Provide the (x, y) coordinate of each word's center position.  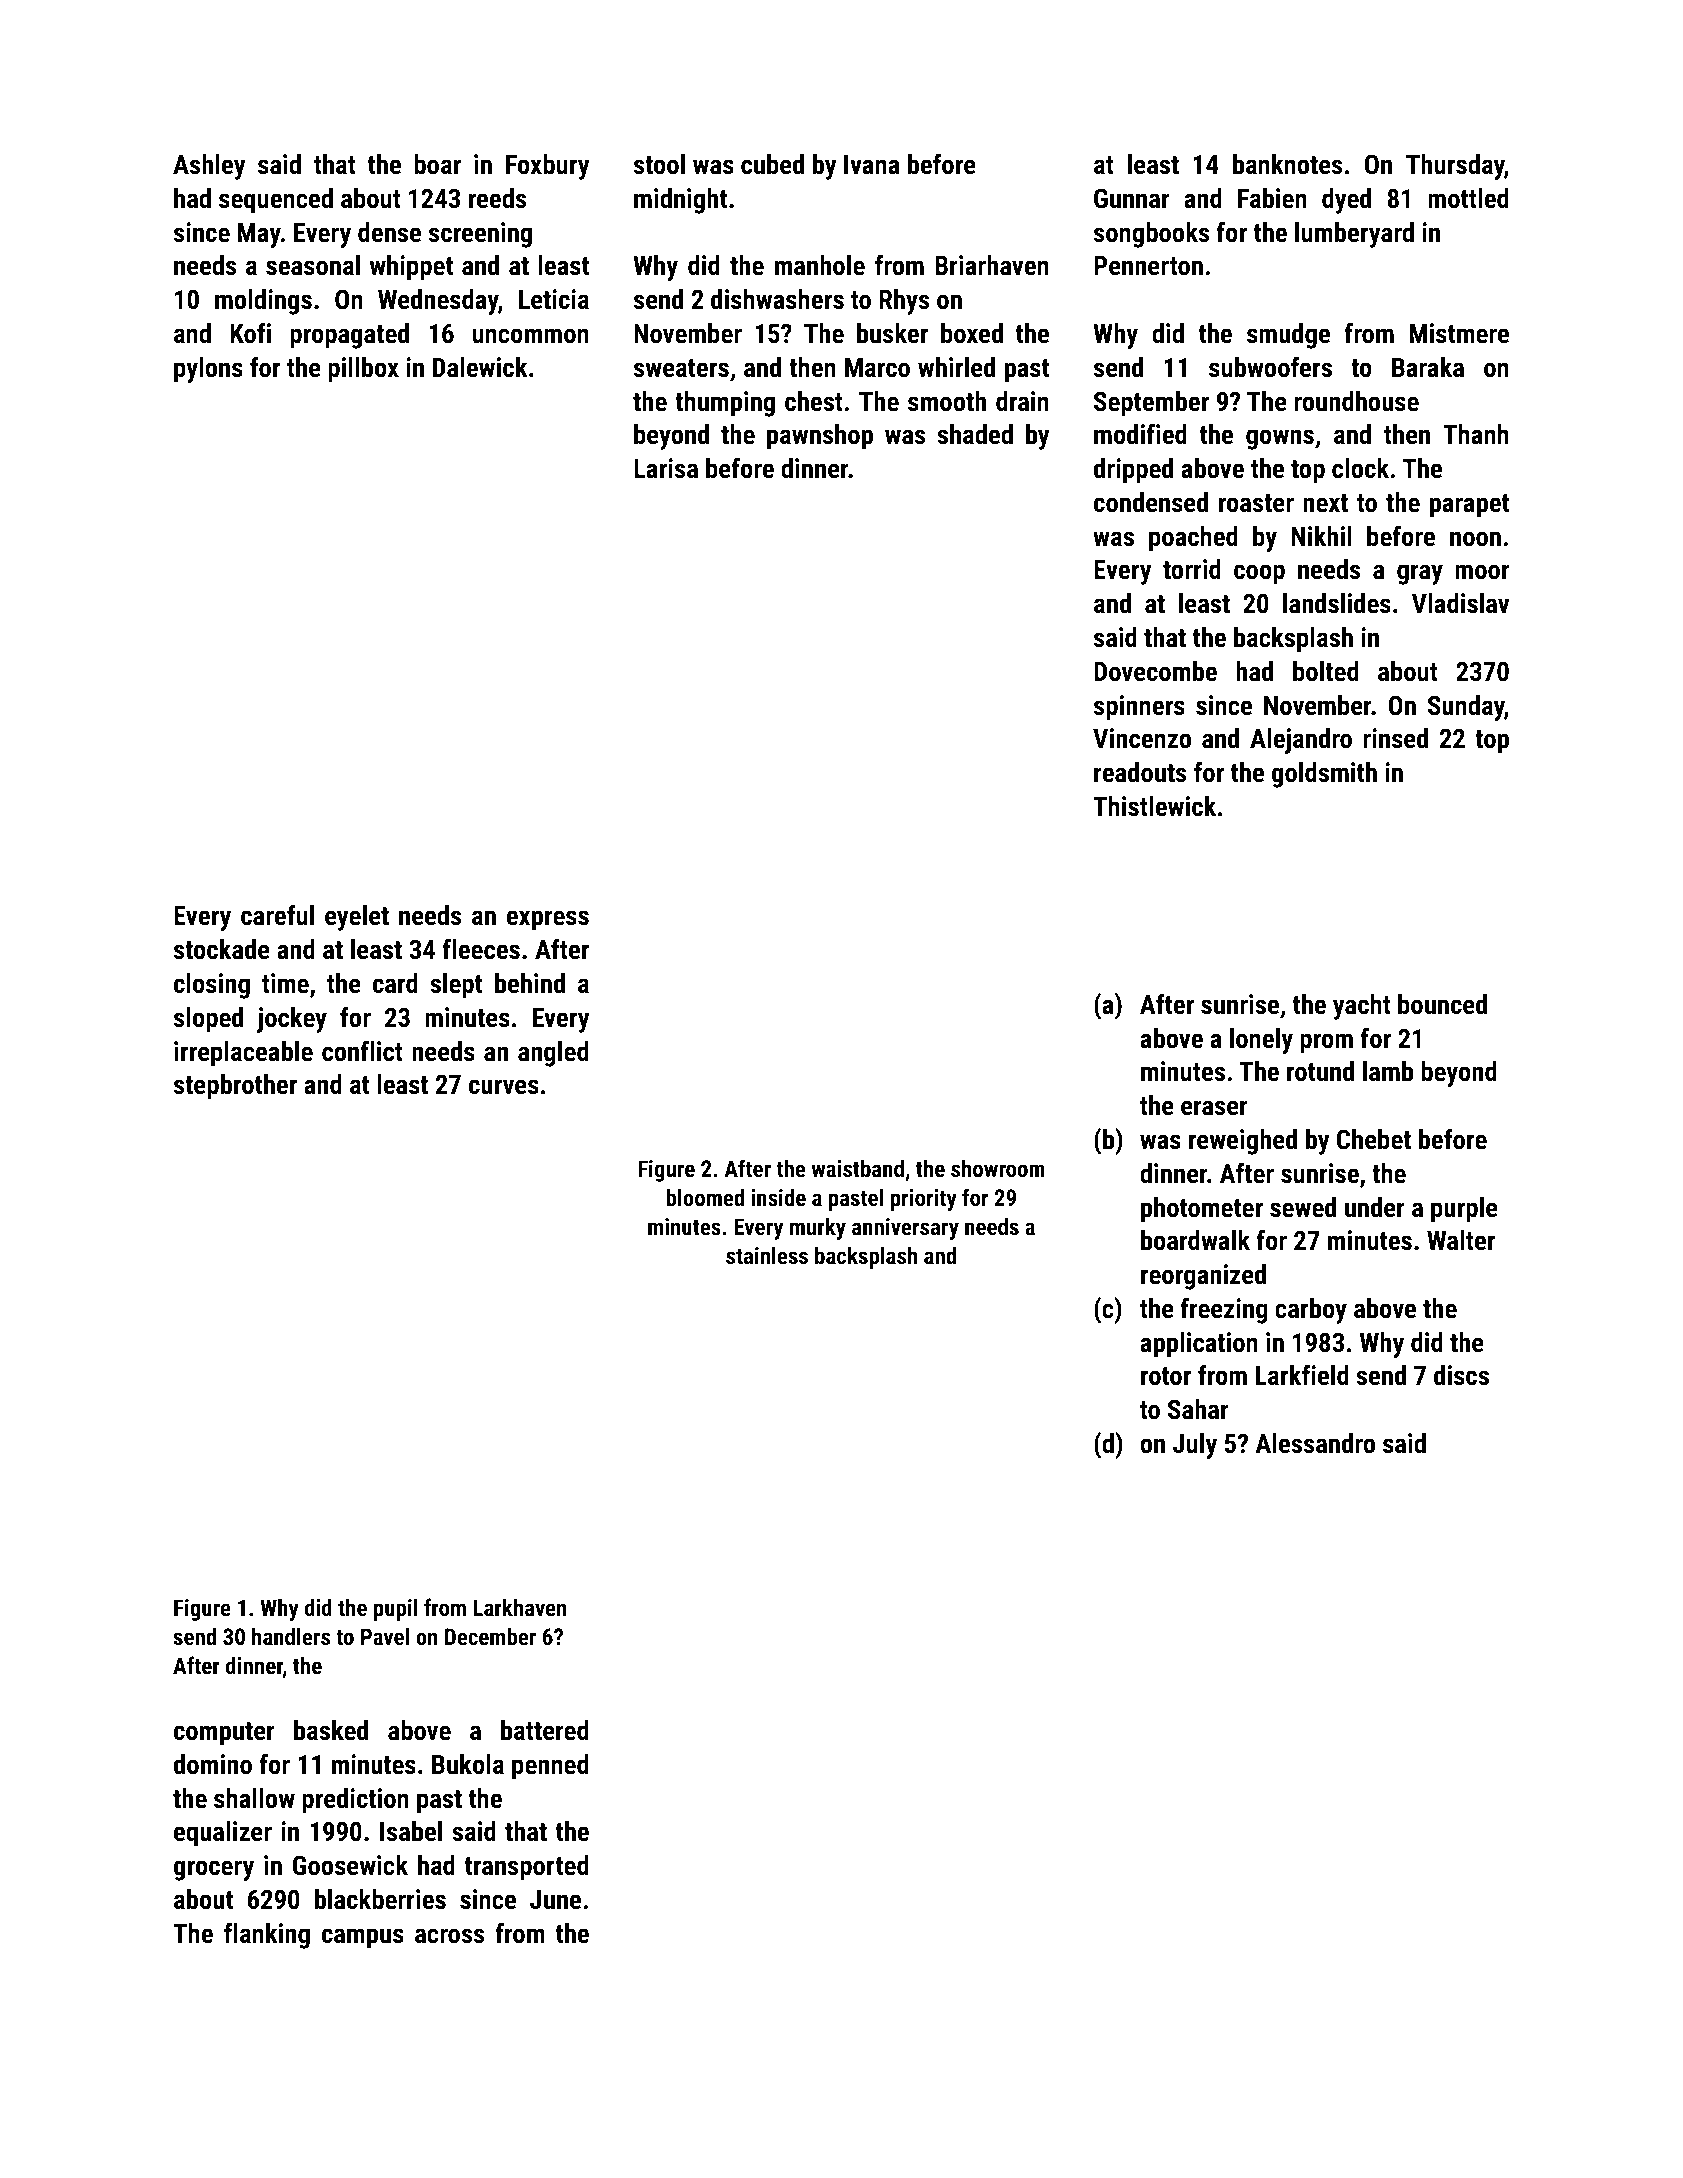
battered (545, 1730)
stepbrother (235, 1087)
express (548, 920)
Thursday (1455, 167)
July (1195, 1446)
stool (659, 164)
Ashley (209, 167)
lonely (1261, 1041)
